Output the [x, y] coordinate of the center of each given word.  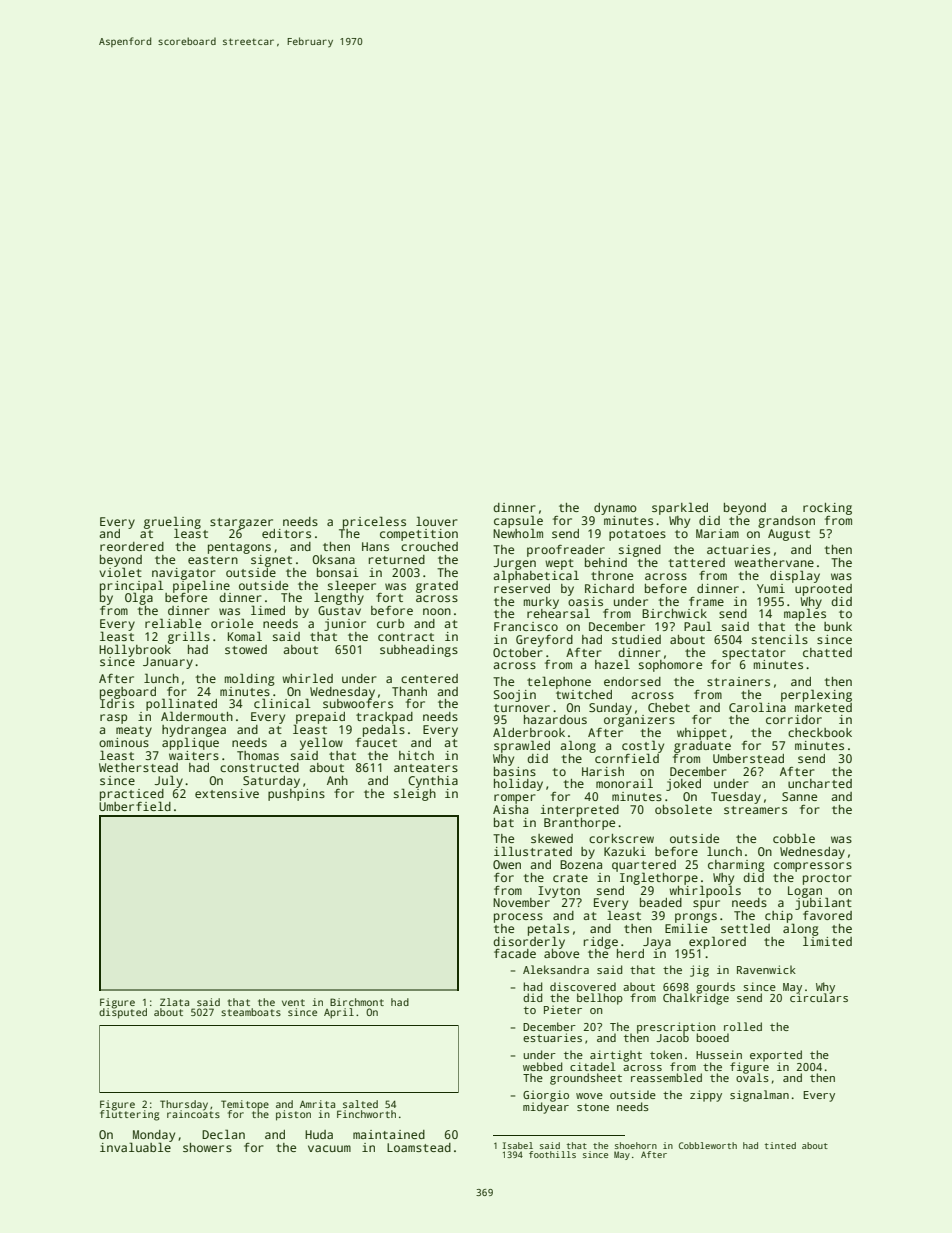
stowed [246, 649]
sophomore [670, 666]
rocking [827, 509]
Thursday [184, 1105]
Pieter [563, 1009]
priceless [374, 522]
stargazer [241, 523]
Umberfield [135, 806]
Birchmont [357, 1002]
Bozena [581, 864]
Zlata [174, 1002]
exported [776, 1056]
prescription [676, 1028]
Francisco [526, 626]
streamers [755, 810]
